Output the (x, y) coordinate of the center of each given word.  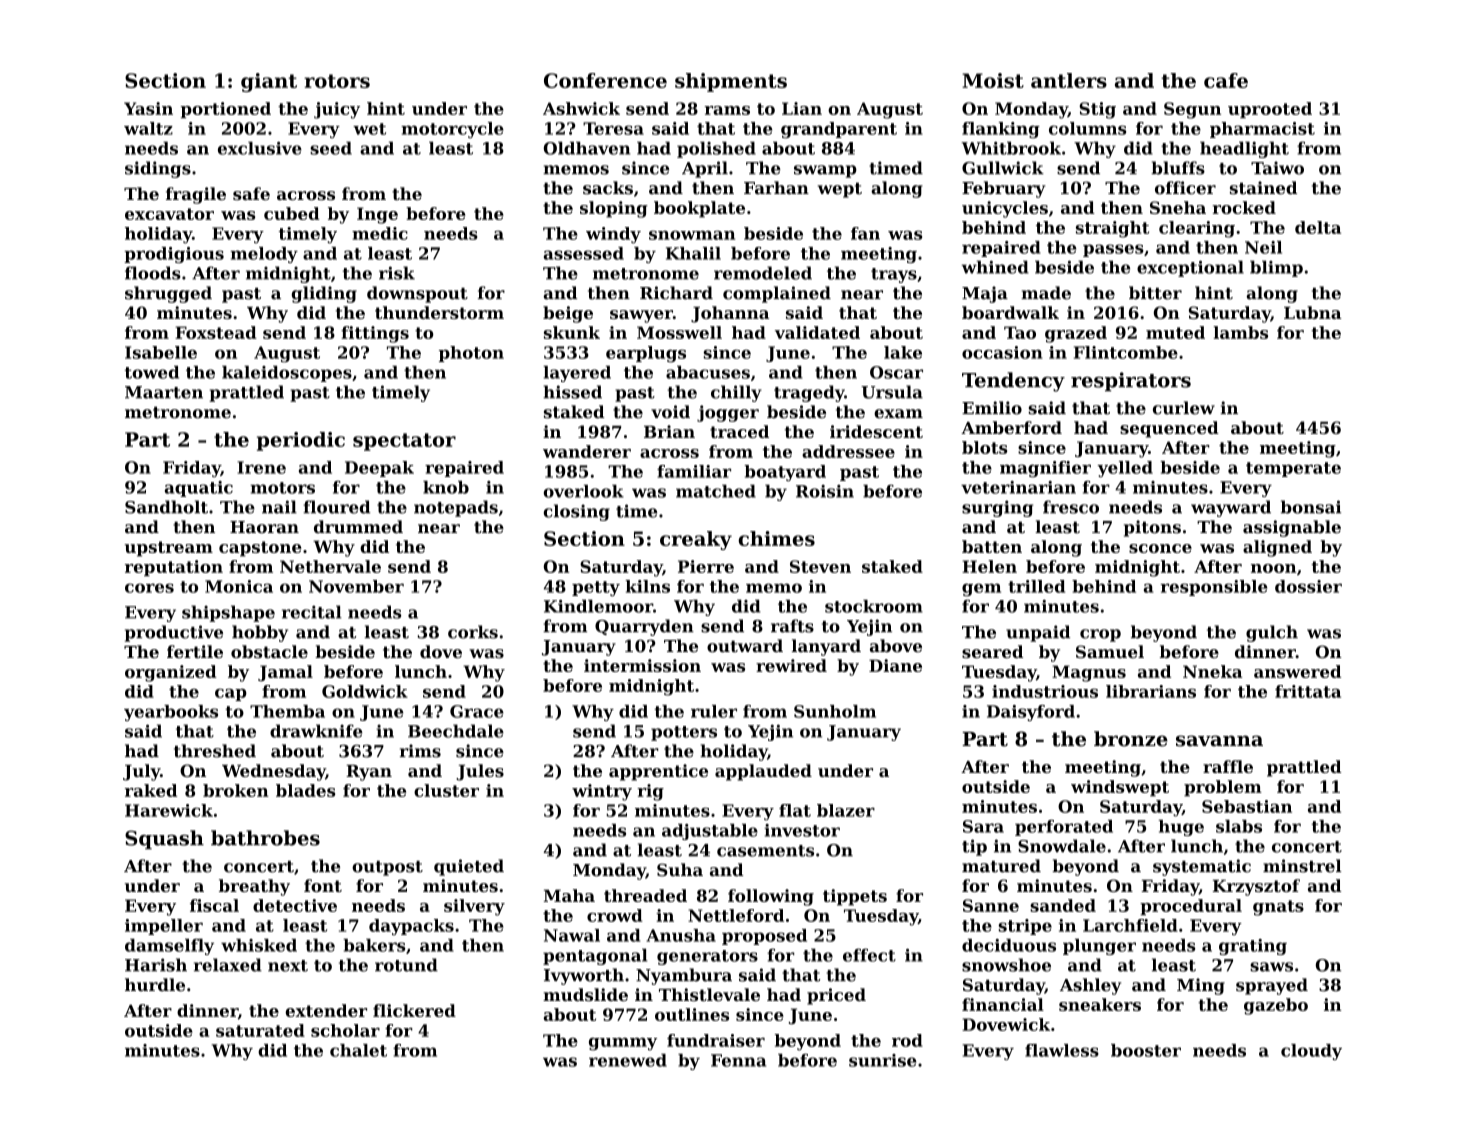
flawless (1062, 1050)
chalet (358, 1050)
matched (716, 491)
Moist (993, 80)
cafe (1226, 80)
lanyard (826, 647)
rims (420, 751)
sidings (158, 169)
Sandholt (166, 507)
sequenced (1169, 429)
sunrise (882, 1060)
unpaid (1038, 633)
